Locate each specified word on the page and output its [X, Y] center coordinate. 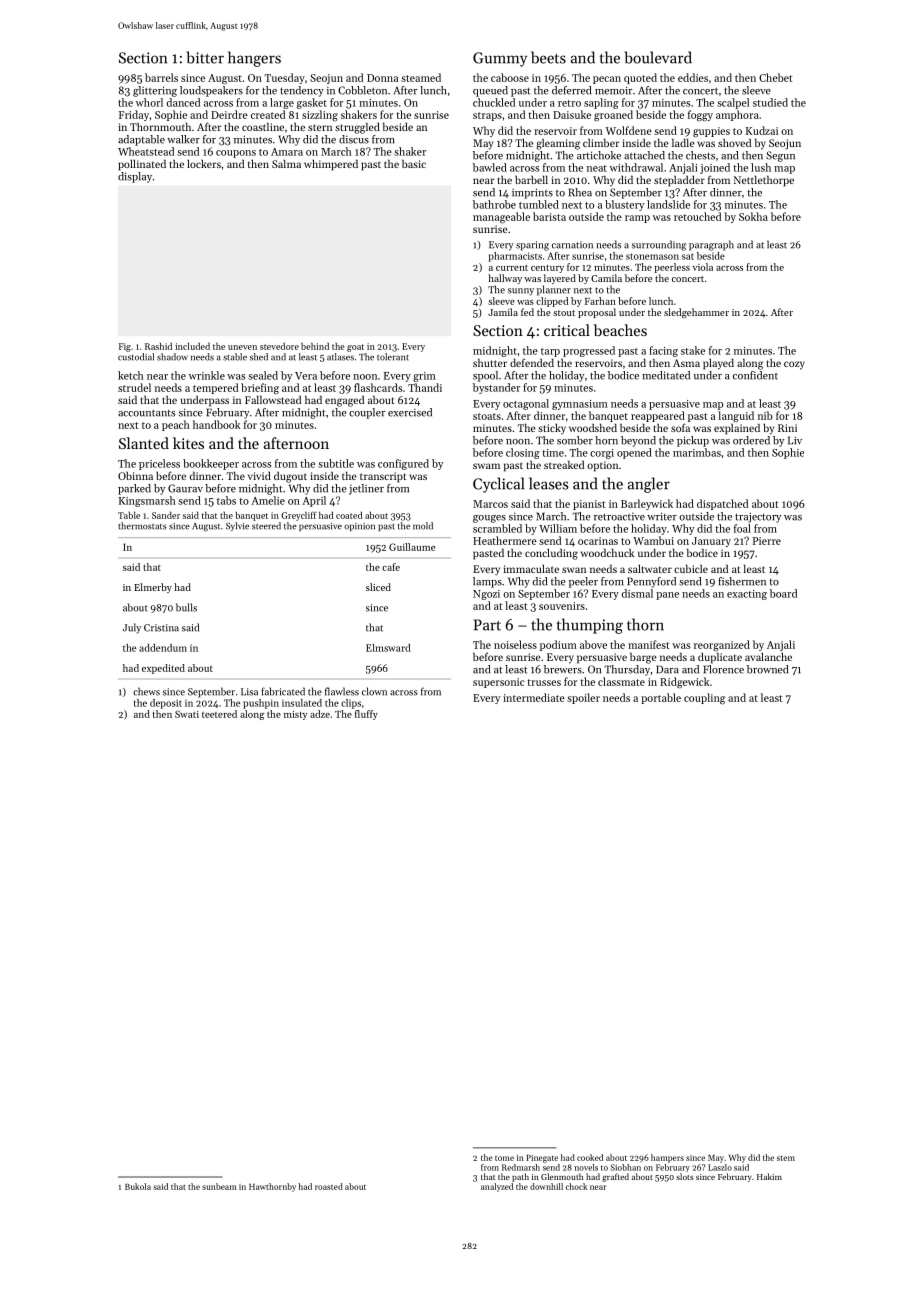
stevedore [279, 346]
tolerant [392, 357]
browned [767, 669]
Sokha [753, 216]
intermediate [534, 697]
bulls [186, 607]
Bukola [138, 1186]
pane [667, 596]
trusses [544, 682]
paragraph [711, 245]
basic [414, 164]
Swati [187, 714]
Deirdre [229, 114]
